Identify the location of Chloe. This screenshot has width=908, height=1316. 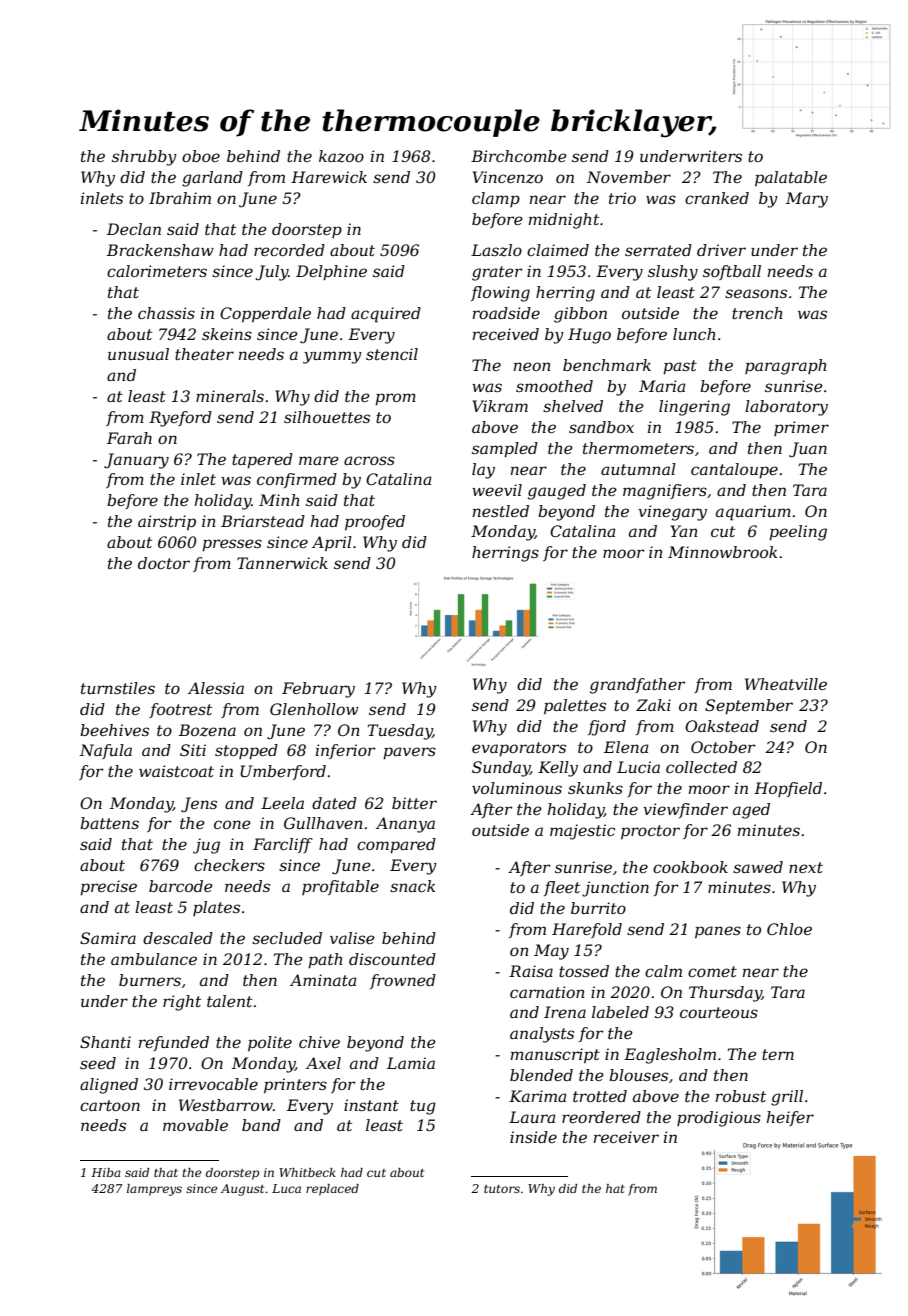
(789, 929).
